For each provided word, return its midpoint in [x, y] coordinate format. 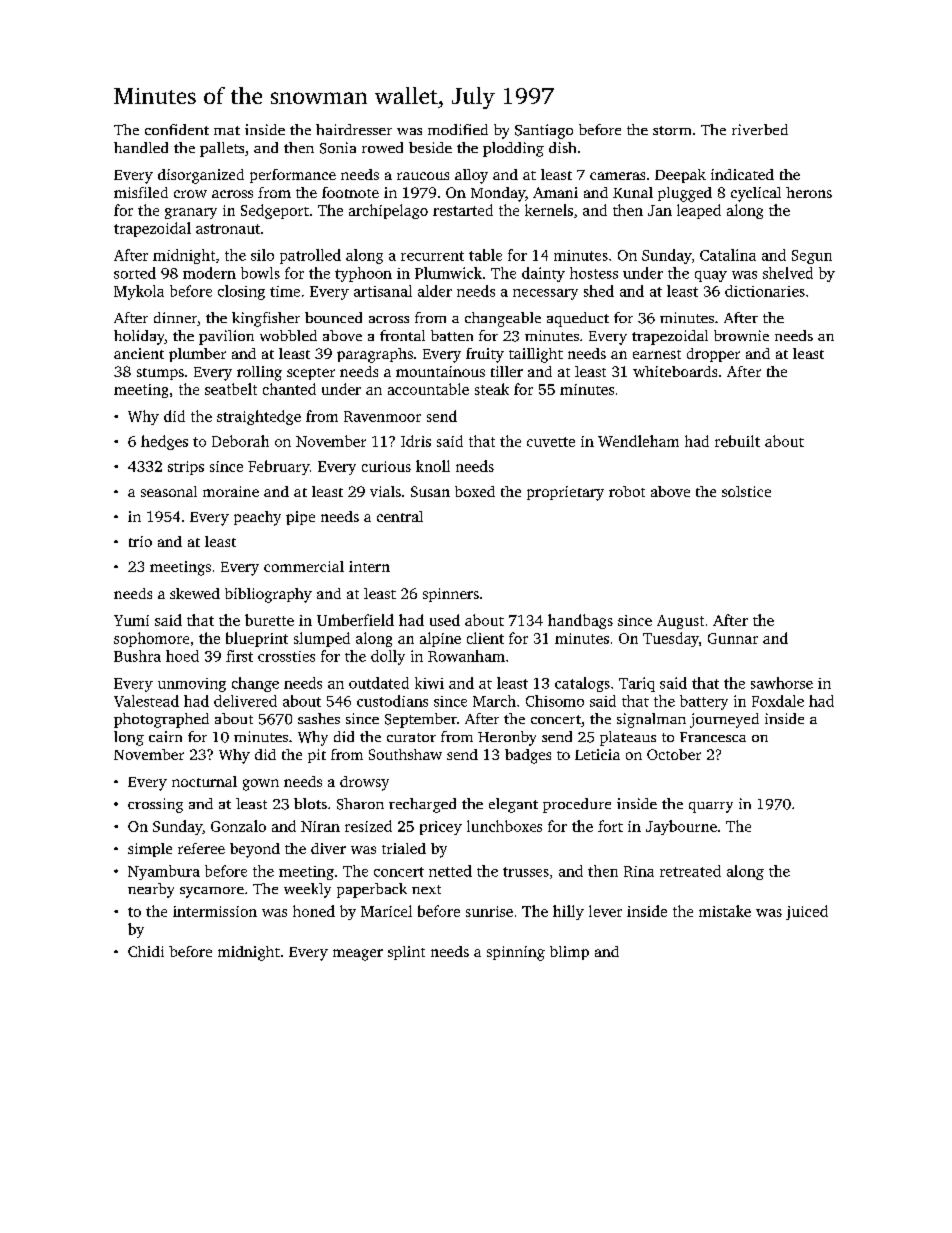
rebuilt [737, 441]
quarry [711, 807]
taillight [536, 355]
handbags [580, 621]
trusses [526, 872]
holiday [139, 337]
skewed [195, 593]
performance [293, 176]
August [680, 622]
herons [809, 192]
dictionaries [765, 291]
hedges [164, 442]
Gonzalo [238, 826]
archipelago [388, 211]
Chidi [146, 951]
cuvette [551, 442]
